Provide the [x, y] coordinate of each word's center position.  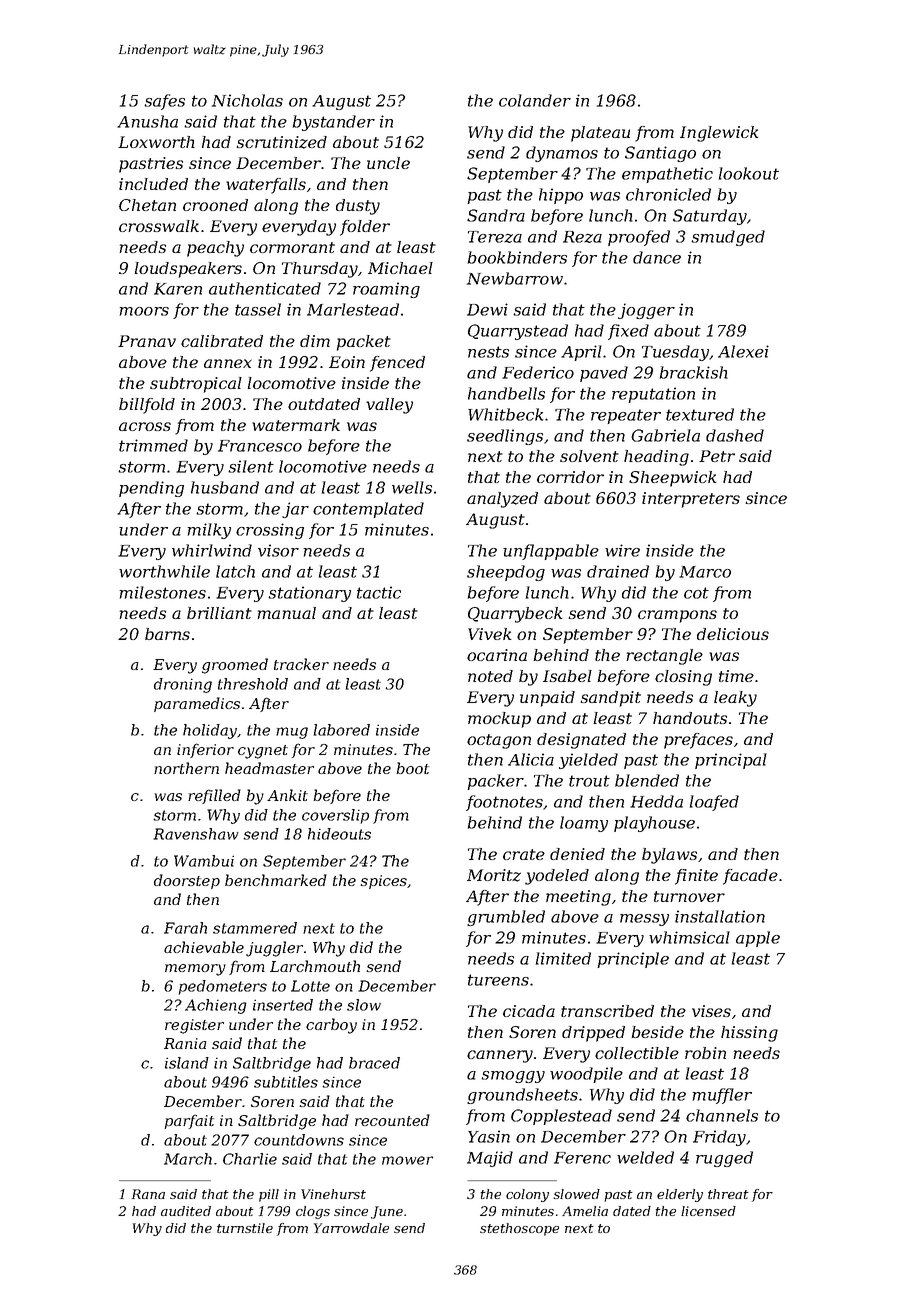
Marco [705, 572]
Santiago [660, 154]
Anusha [147, 121]
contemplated [368, 510]
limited [563, 958]
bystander [334, 123]
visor [278, 550]
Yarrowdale [351, 1228]
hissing [749, 1034]
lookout [749, 173]
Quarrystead [518, 332]
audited [186, 1211]
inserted [283, 1005]
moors [144, 311]
